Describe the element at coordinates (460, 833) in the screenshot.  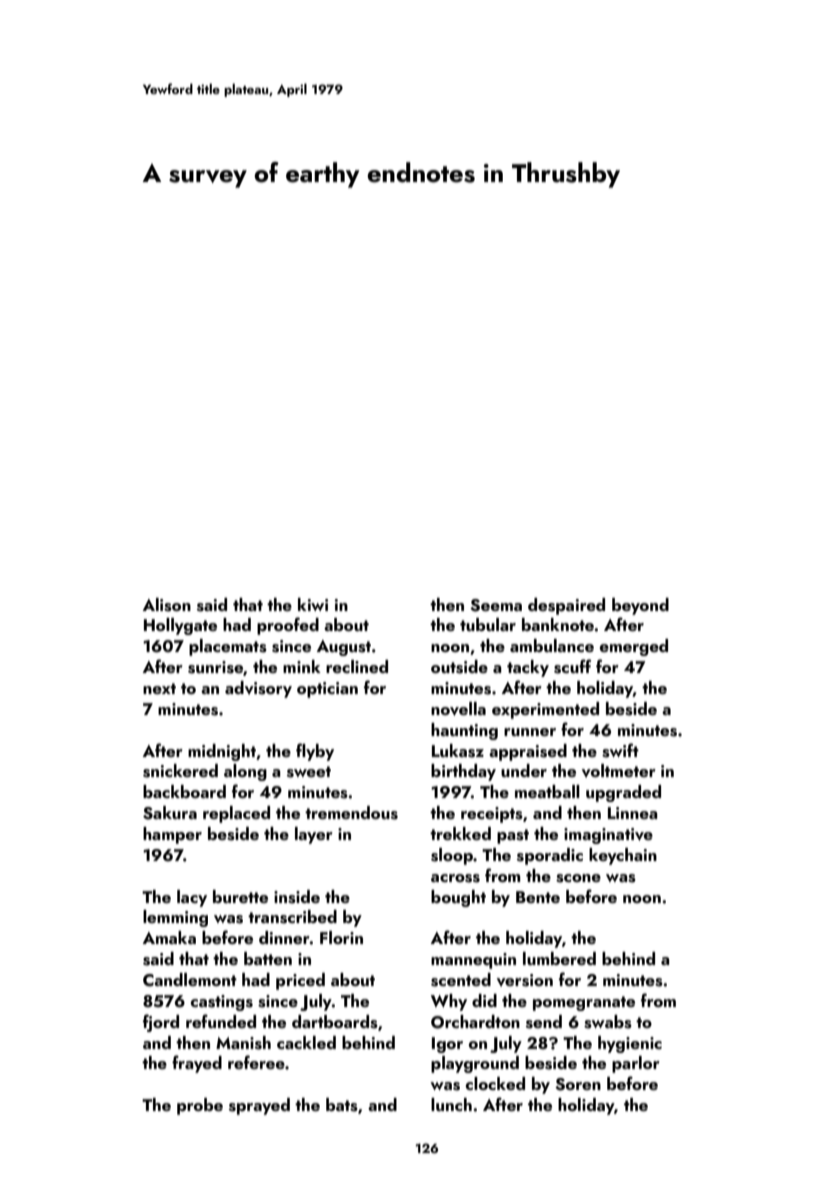
I see `trekked` at that location.
